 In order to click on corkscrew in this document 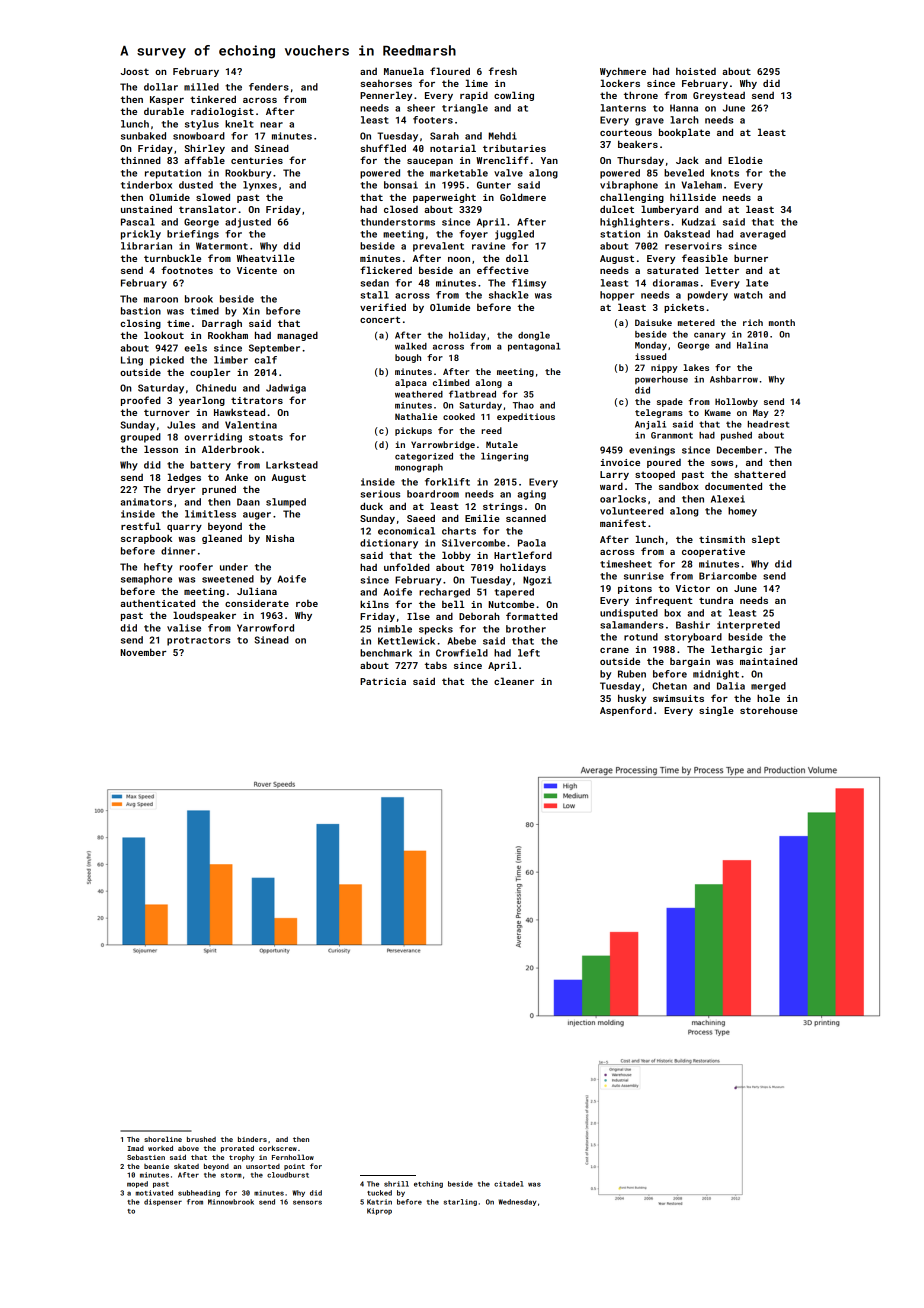, I will do `click(278, 1148)`.
